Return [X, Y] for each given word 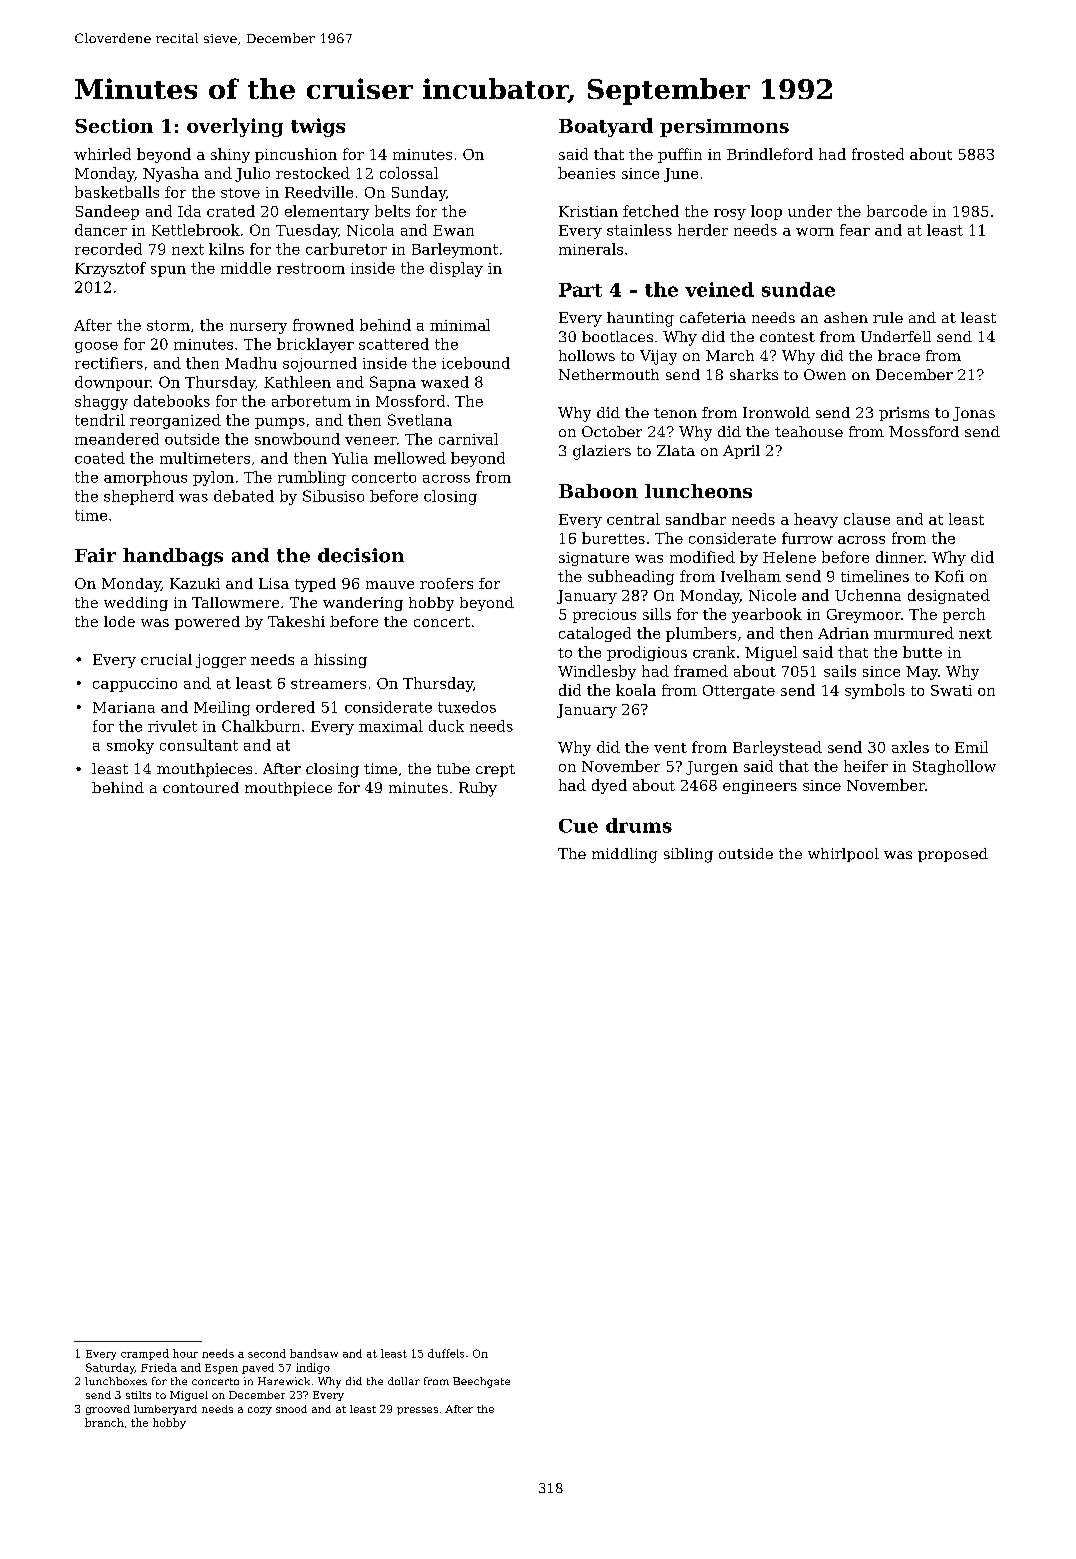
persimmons [724, 128]
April [741, 452]
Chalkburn [261, 726]
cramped [145, 1354]
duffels [446, 1353]
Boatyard [606, 127]
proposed [953, 855]
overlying [235, 127]
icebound [476, 363]
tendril [100, 420]
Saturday [110, 1368]
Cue [578, 826]
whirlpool [843, 855]
